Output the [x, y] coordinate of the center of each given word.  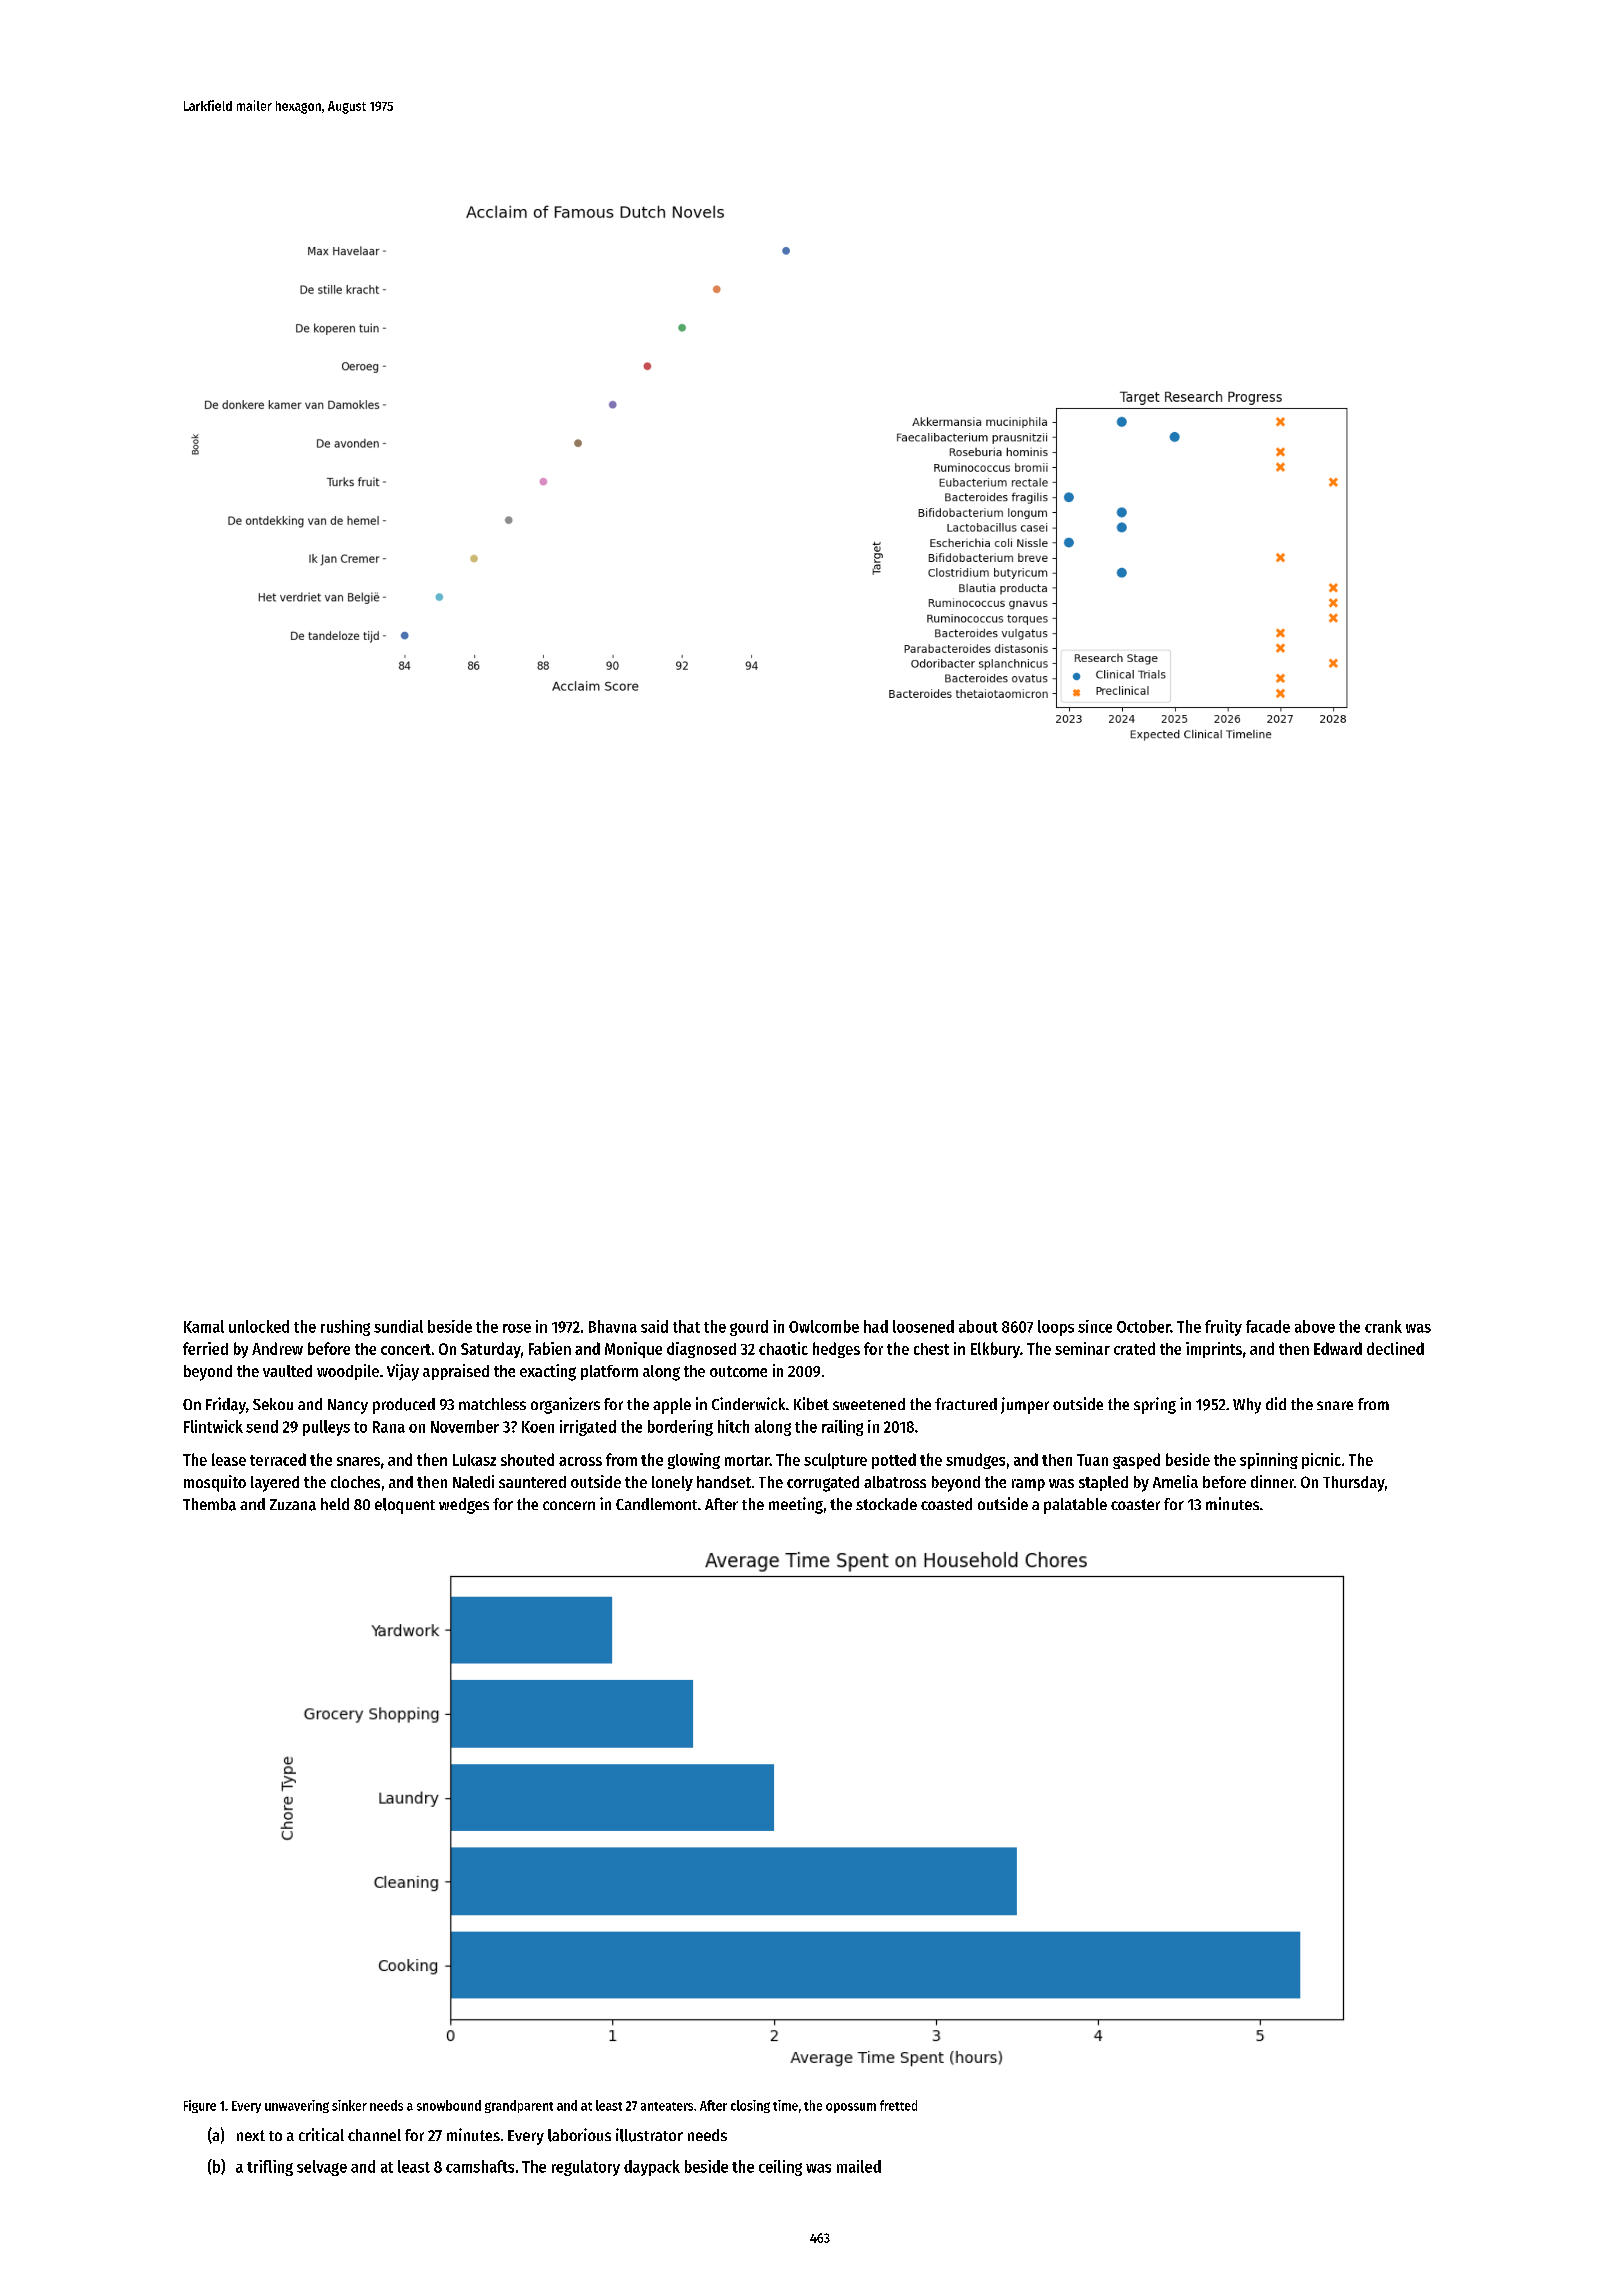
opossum [851, 2108]
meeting [796, 1505]
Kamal [204, 1326]
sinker [349, 2105]
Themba [209, 1504]
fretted [898, 2105]
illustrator [649, 2135]
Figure [200, 2106]
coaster [1135, 1504]
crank [1383, 1326]
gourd [749, 1328]
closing [750, 2106]
